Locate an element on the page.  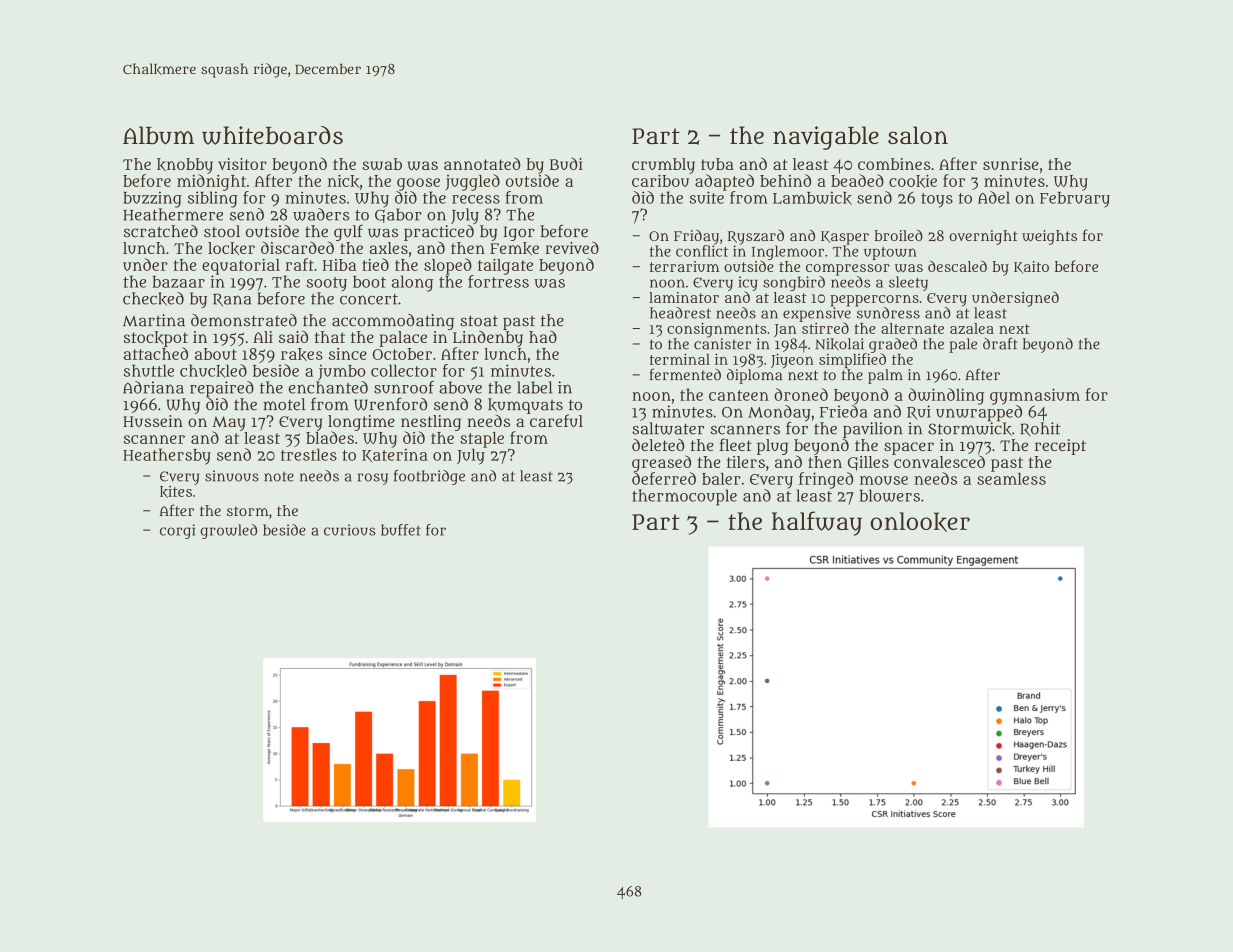
whiteboards is located at coordinates (272, 135).
